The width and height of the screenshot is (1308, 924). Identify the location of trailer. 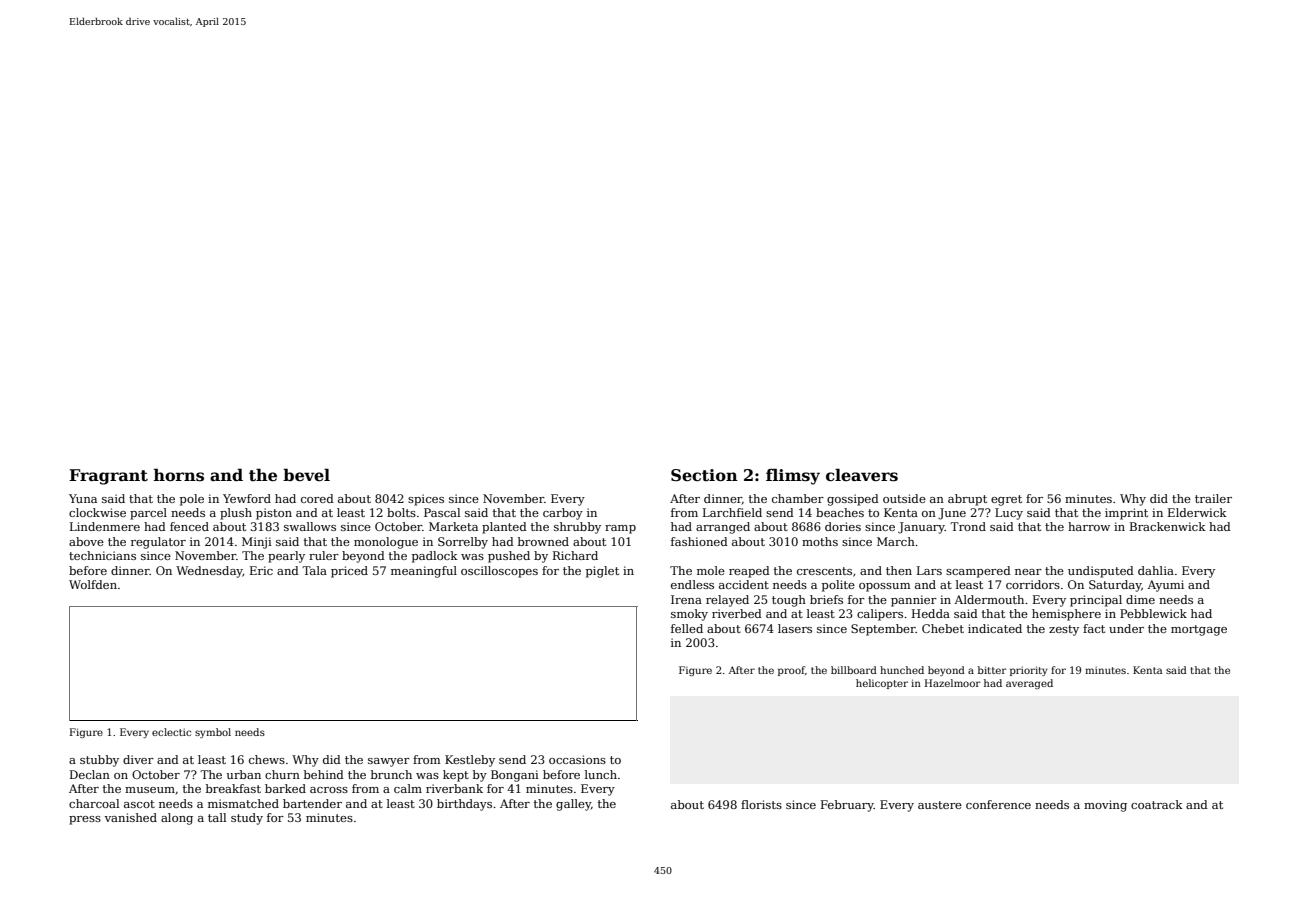
(1213, 498).
